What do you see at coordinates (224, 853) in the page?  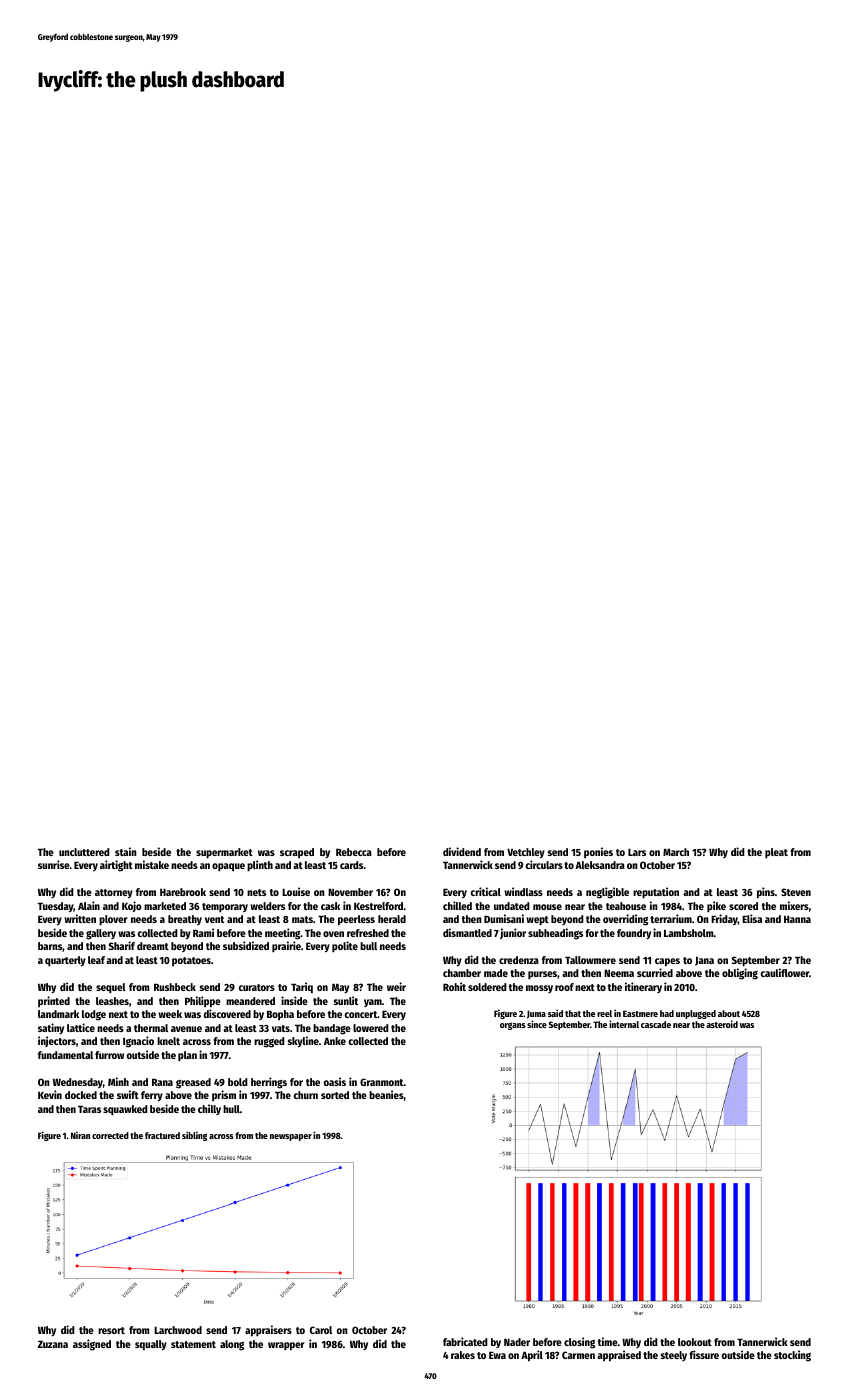 I see `supermarket` at bounding box center [224, 853].
